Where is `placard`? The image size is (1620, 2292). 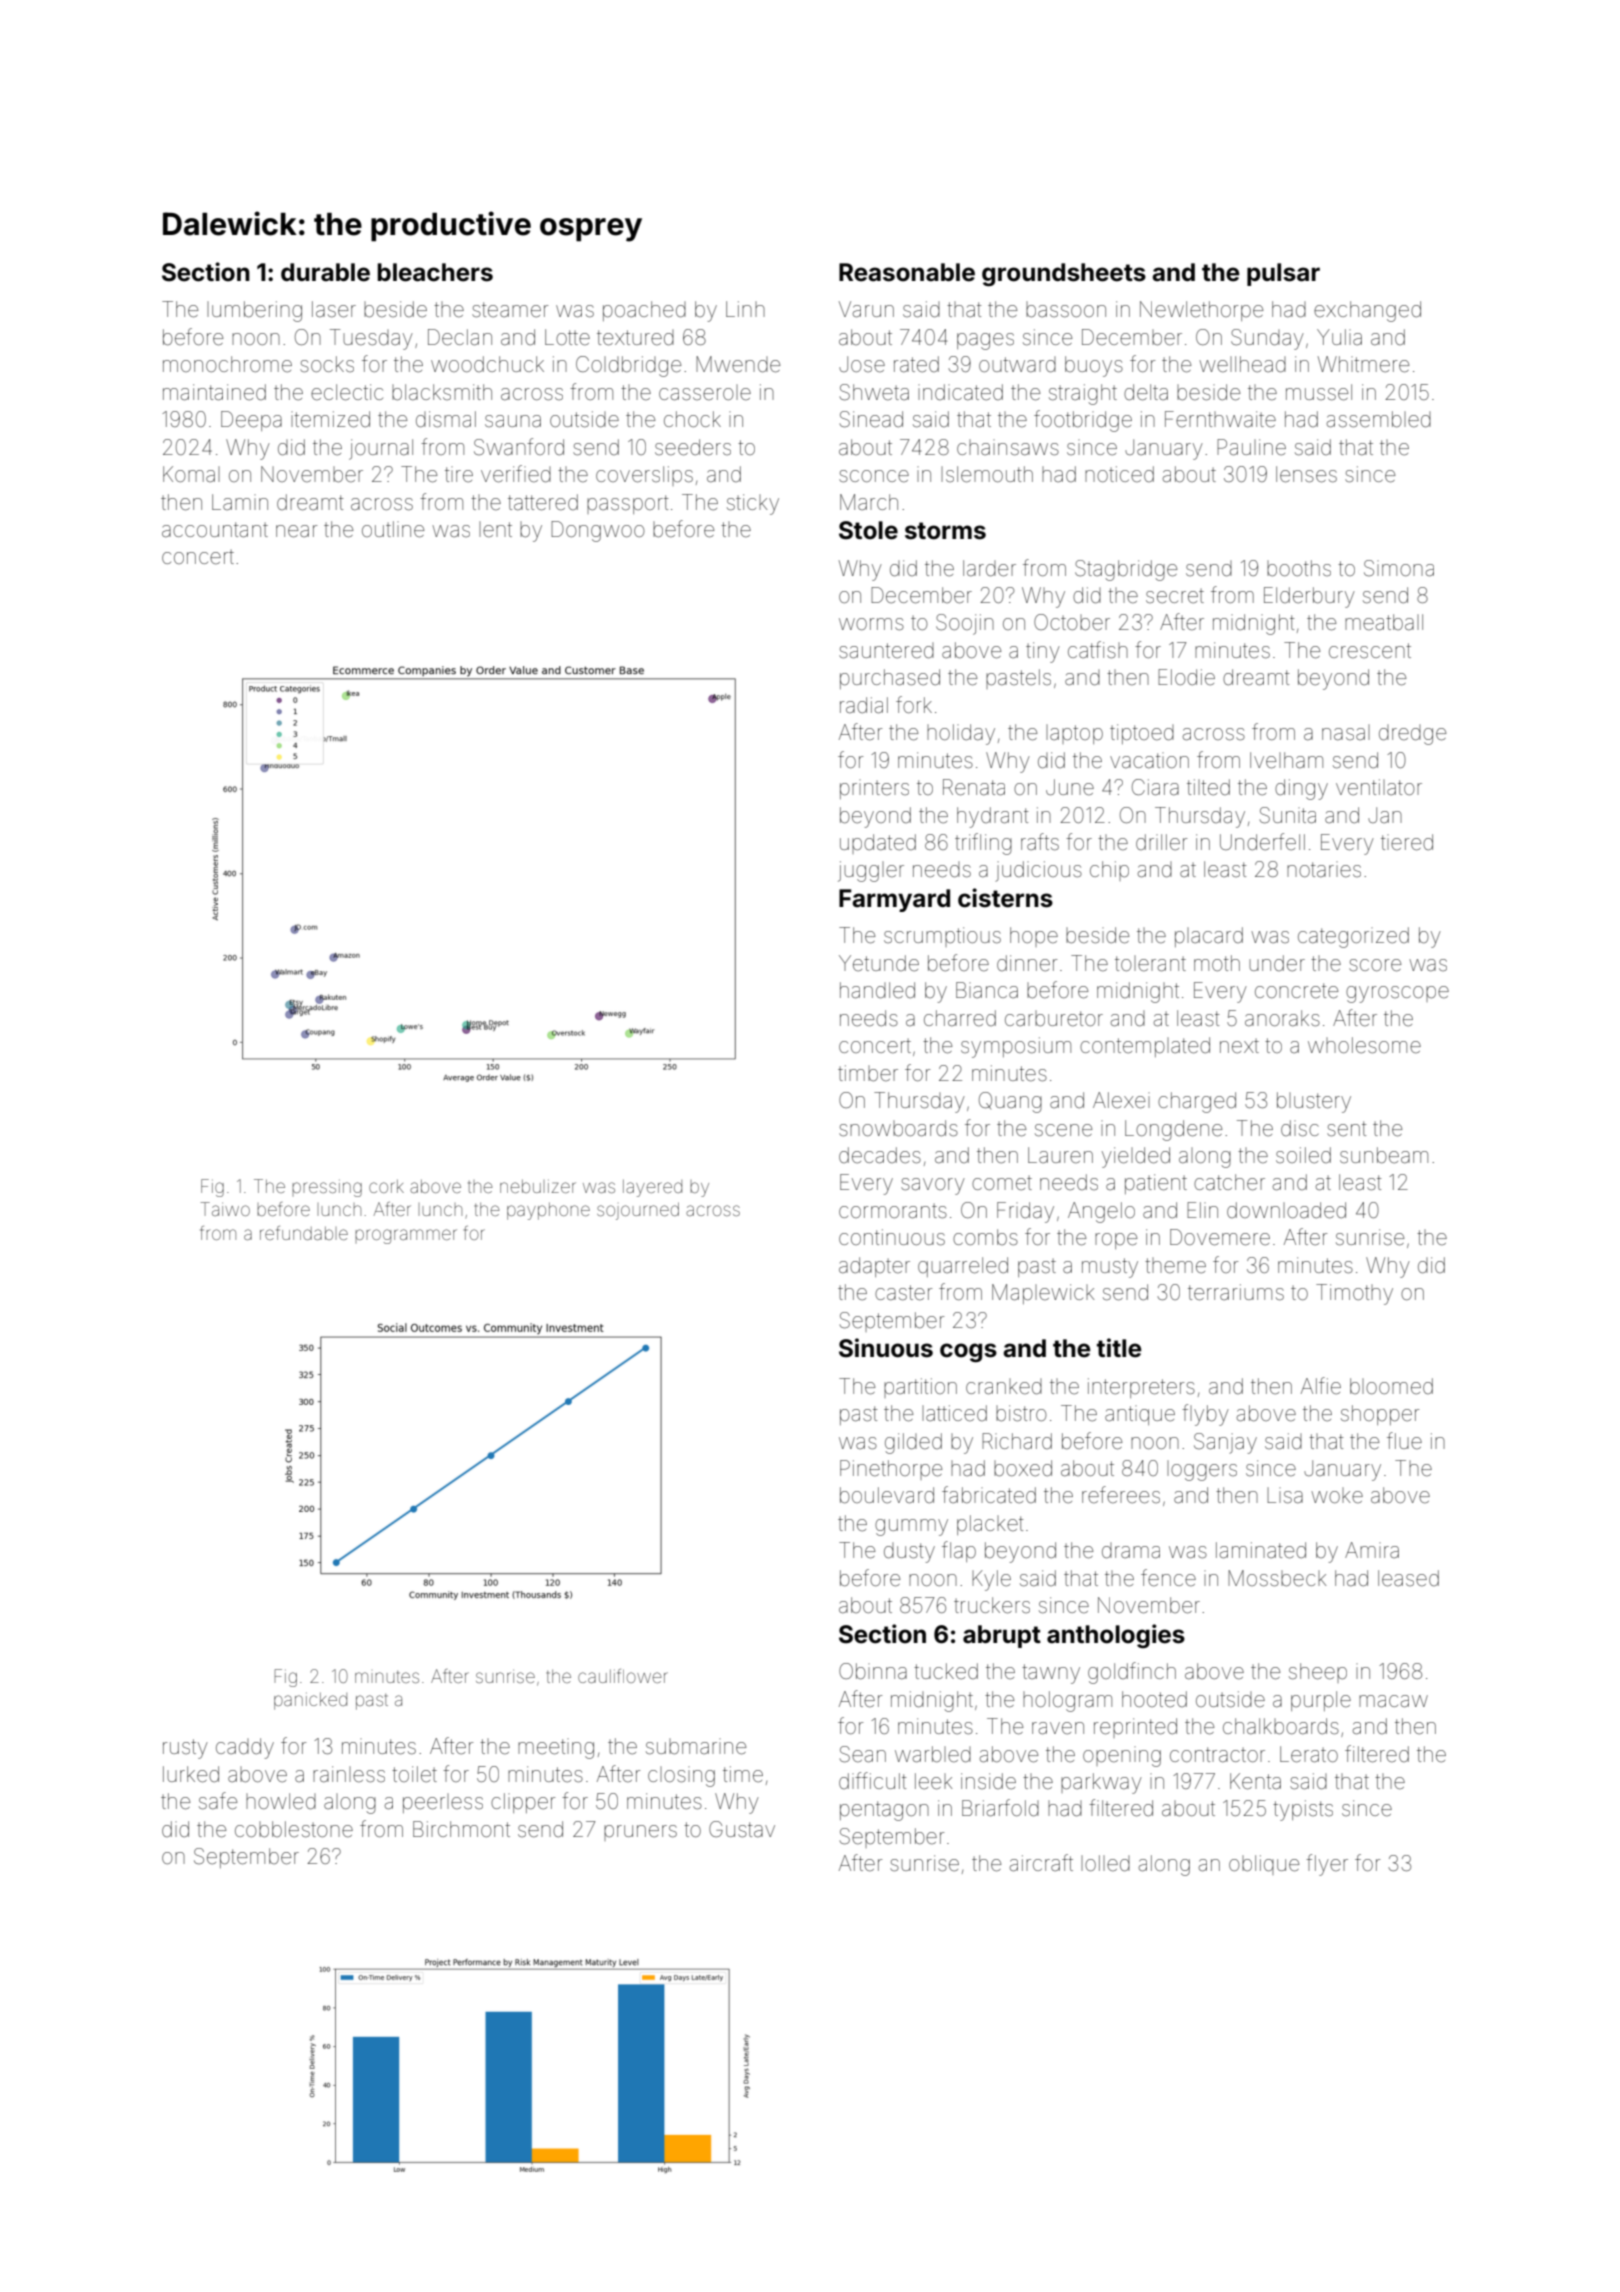 placard is located at coordinates (1209, 937).
